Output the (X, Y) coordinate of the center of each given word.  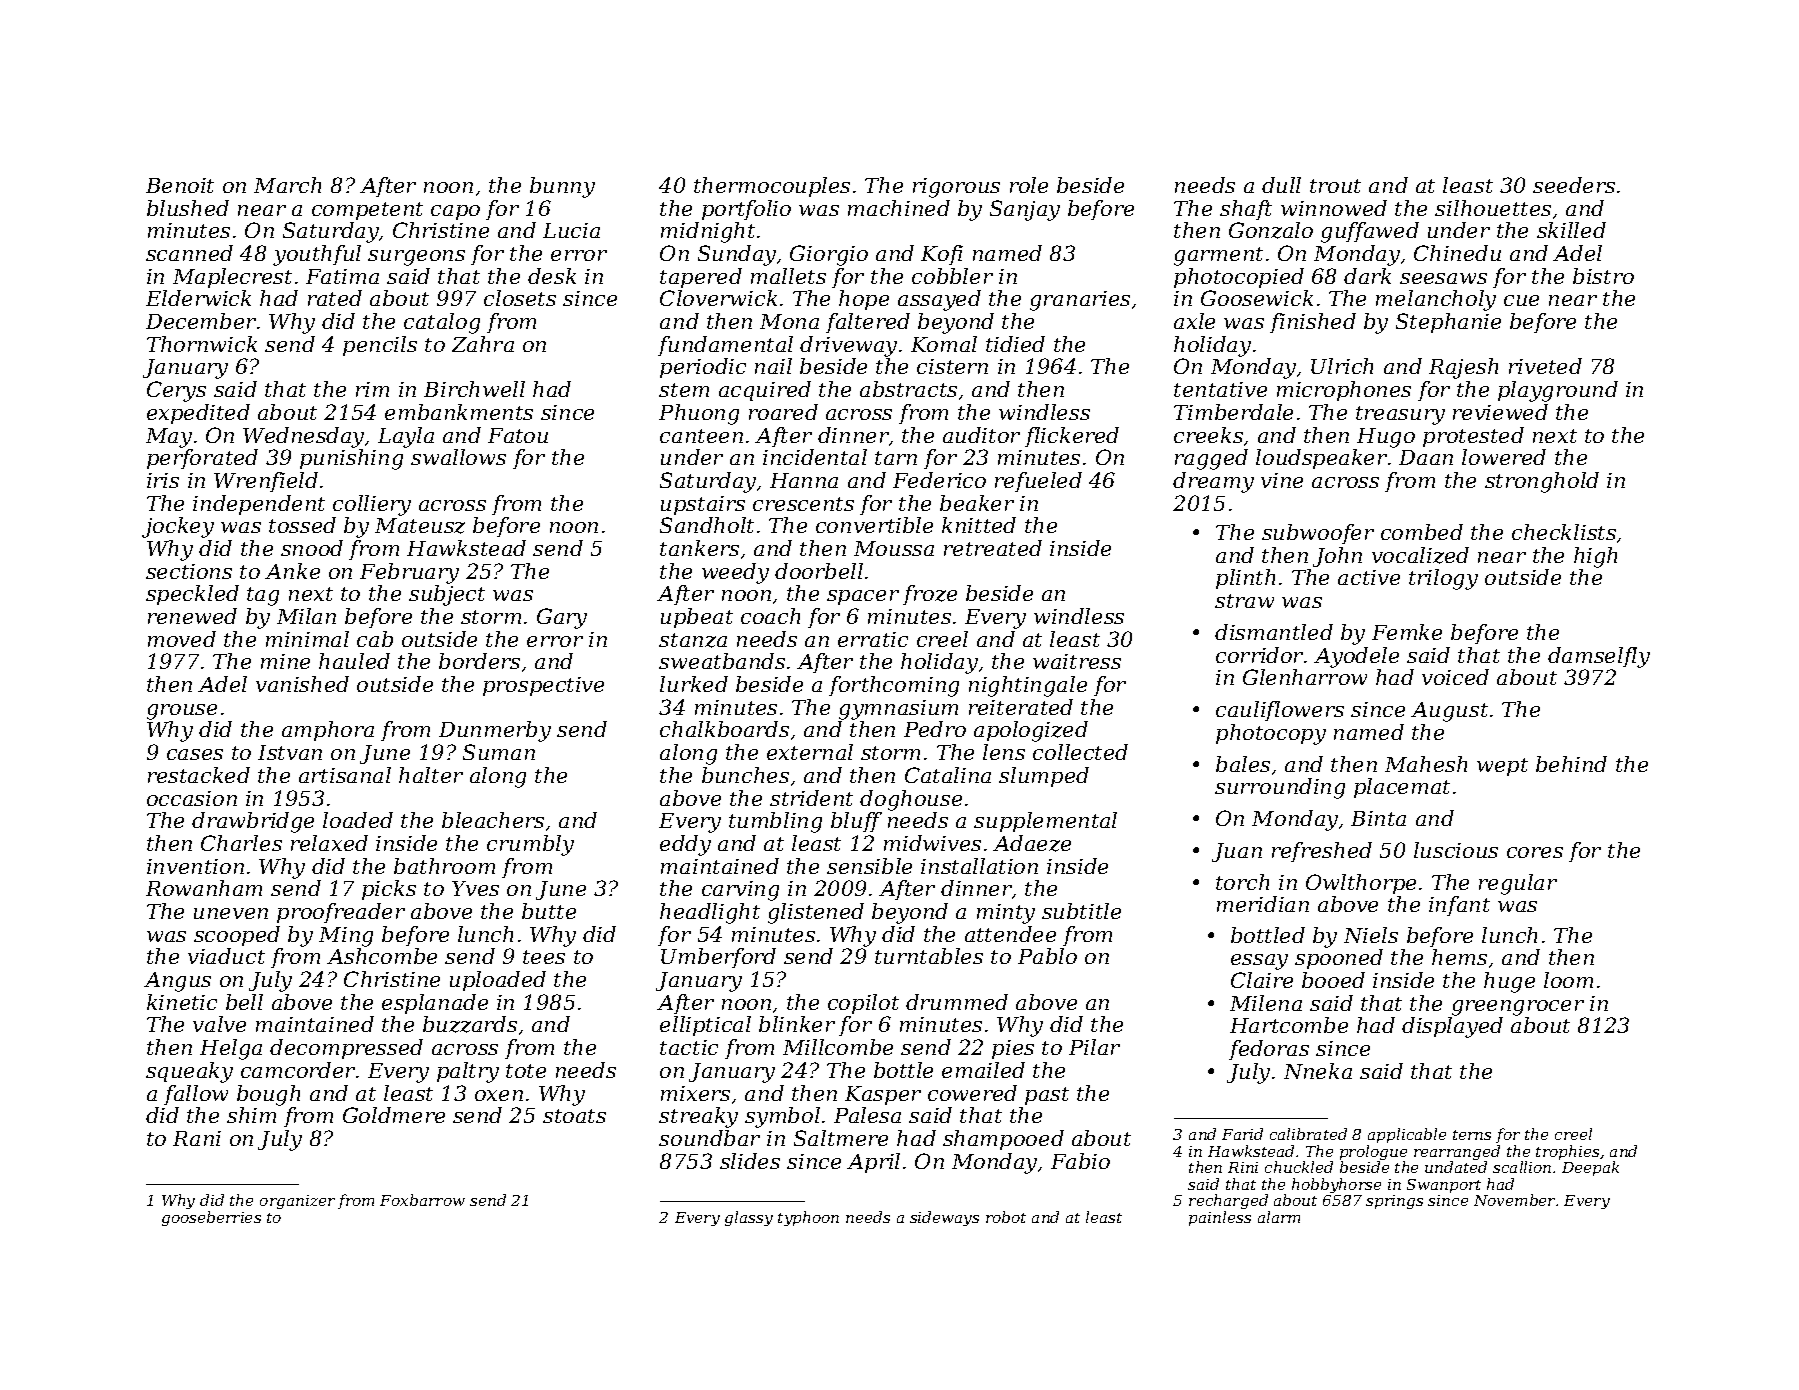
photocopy (1271, 734)
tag (263, 596)
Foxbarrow (422, 1200)
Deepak (1590, 1168)
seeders (1574, 185)
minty (1006, 914)
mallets (788, 276)
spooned (1339, 959)
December (201, 321)
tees (544, 957)
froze (930, 595)
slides (750, 1161)
